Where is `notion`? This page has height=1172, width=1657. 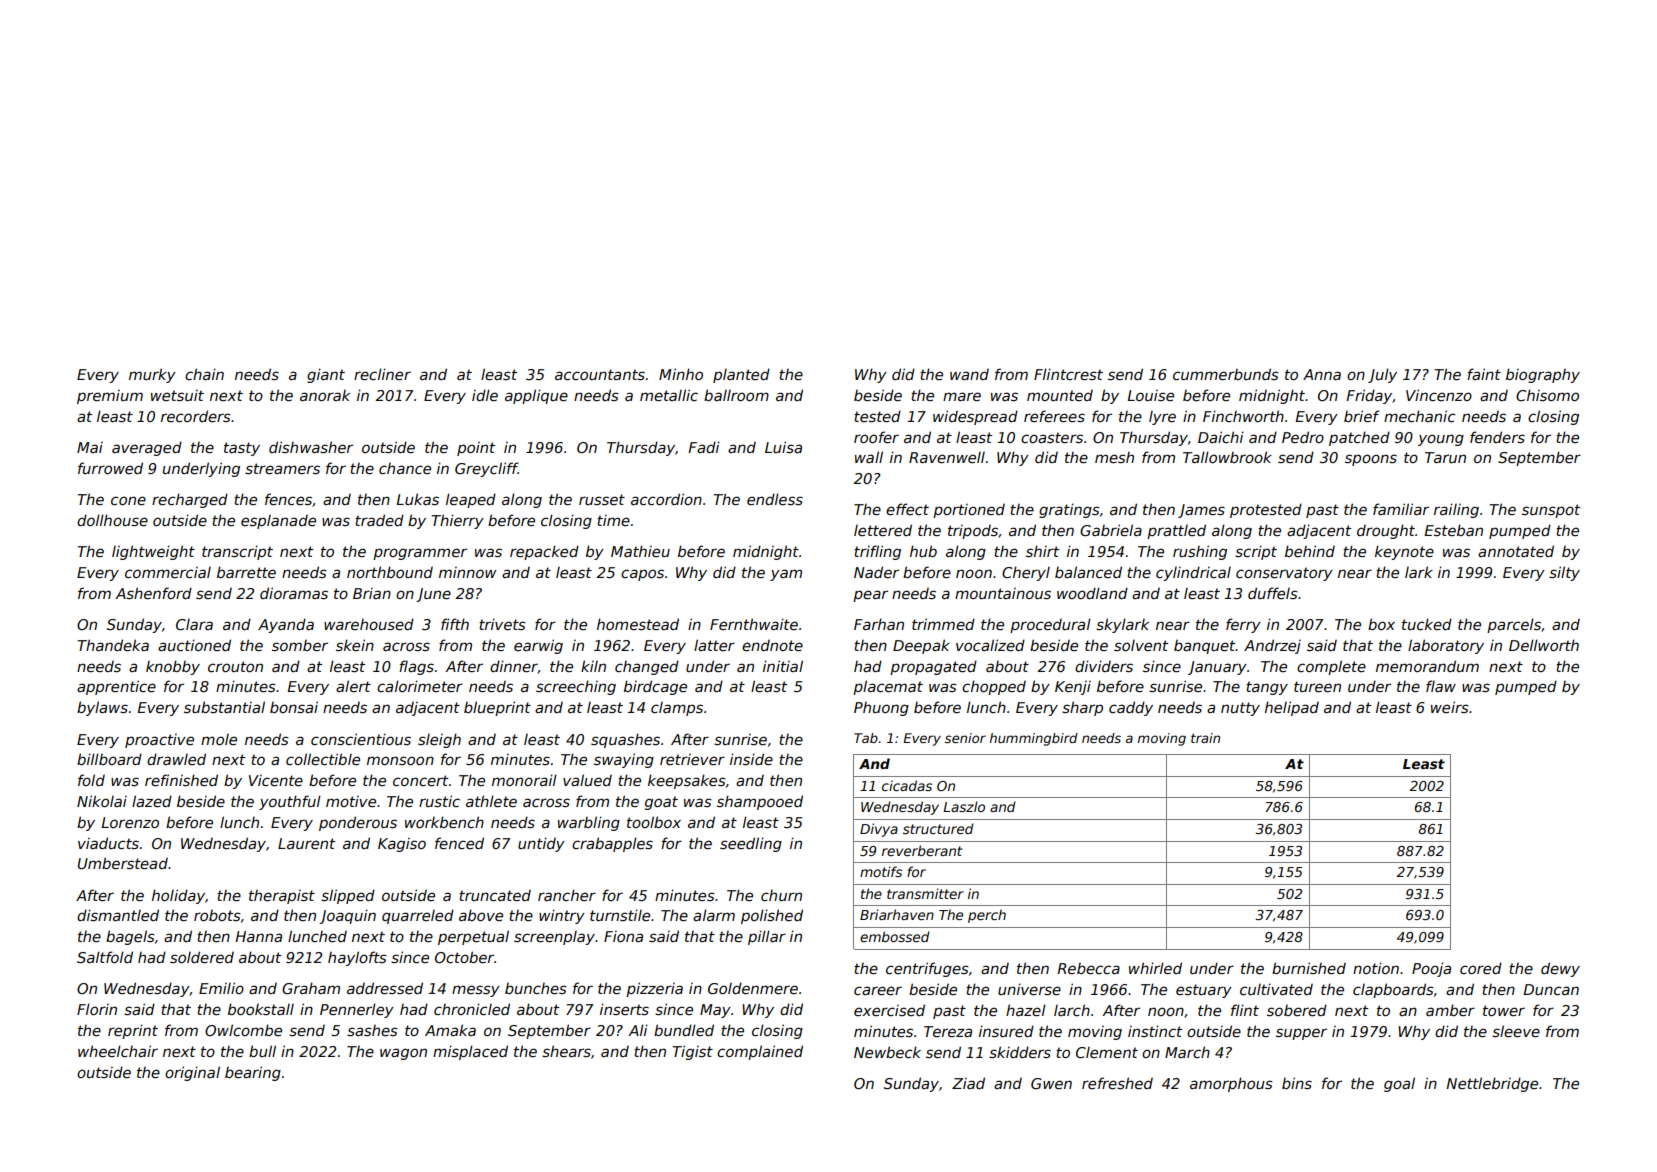
notion is located at coordinates (1376, 968).
